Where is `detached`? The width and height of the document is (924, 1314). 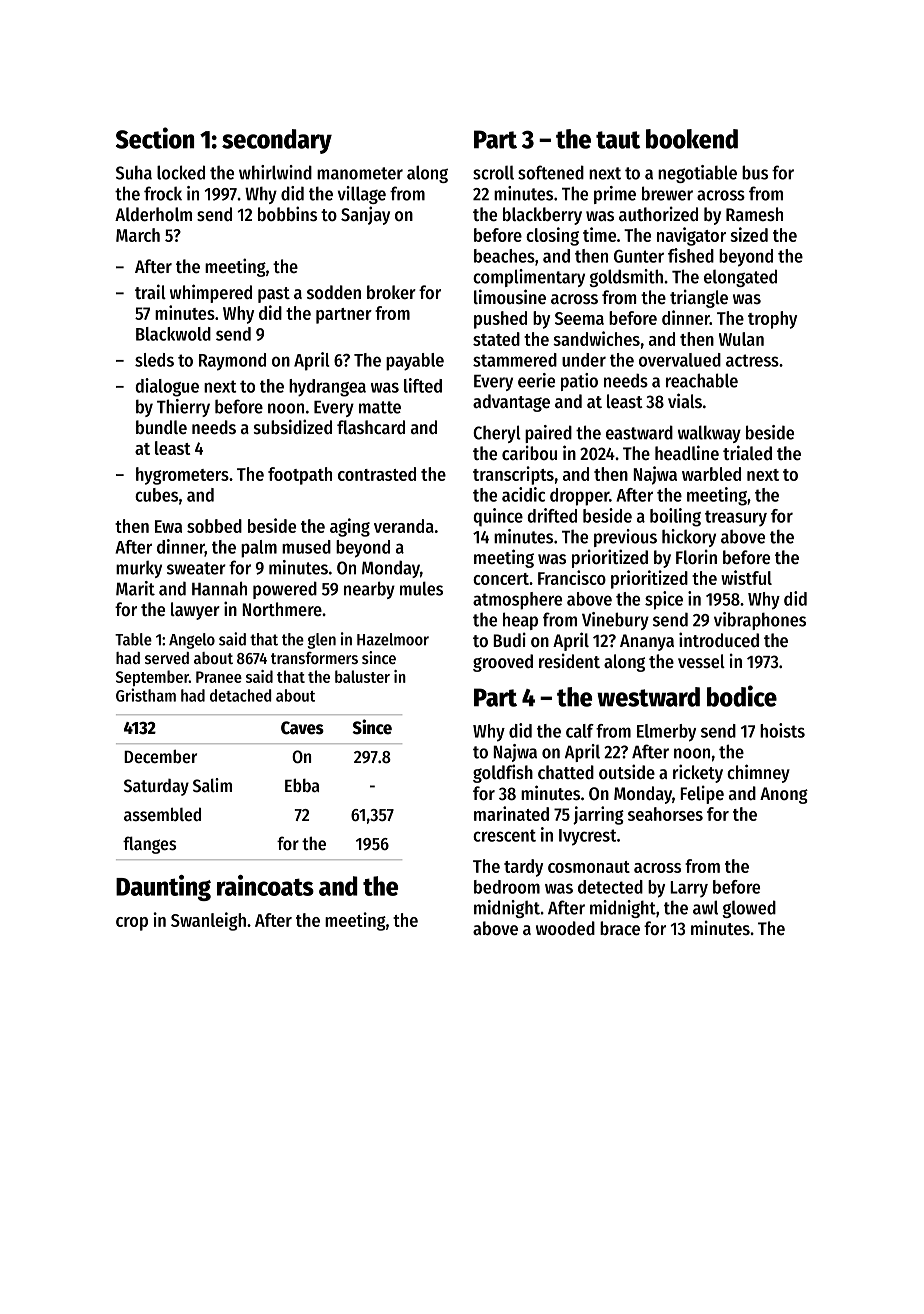 detached is located at coordinates (240, 695).
